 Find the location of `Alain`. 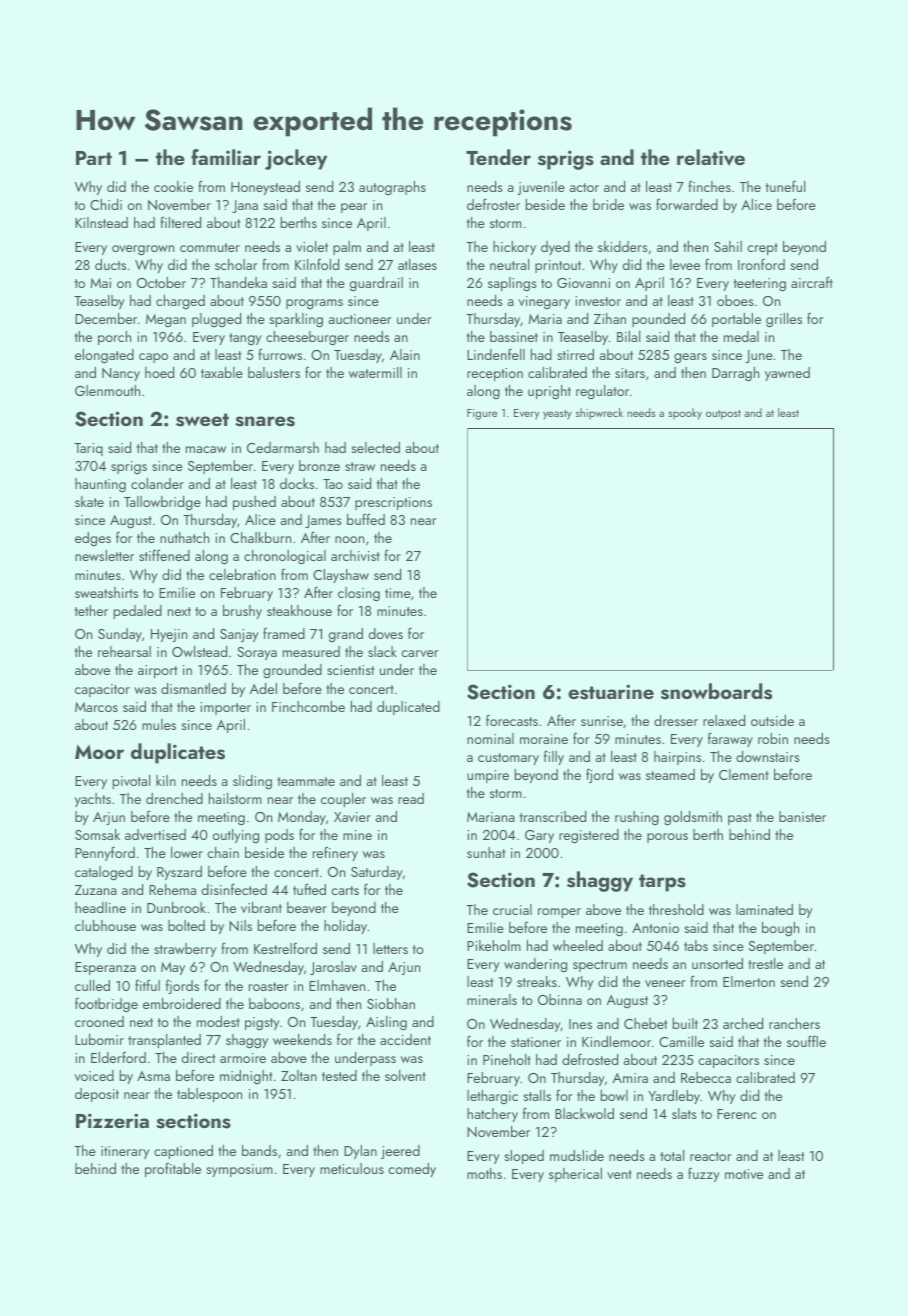

Alain is located at coordinates (405, 354).
